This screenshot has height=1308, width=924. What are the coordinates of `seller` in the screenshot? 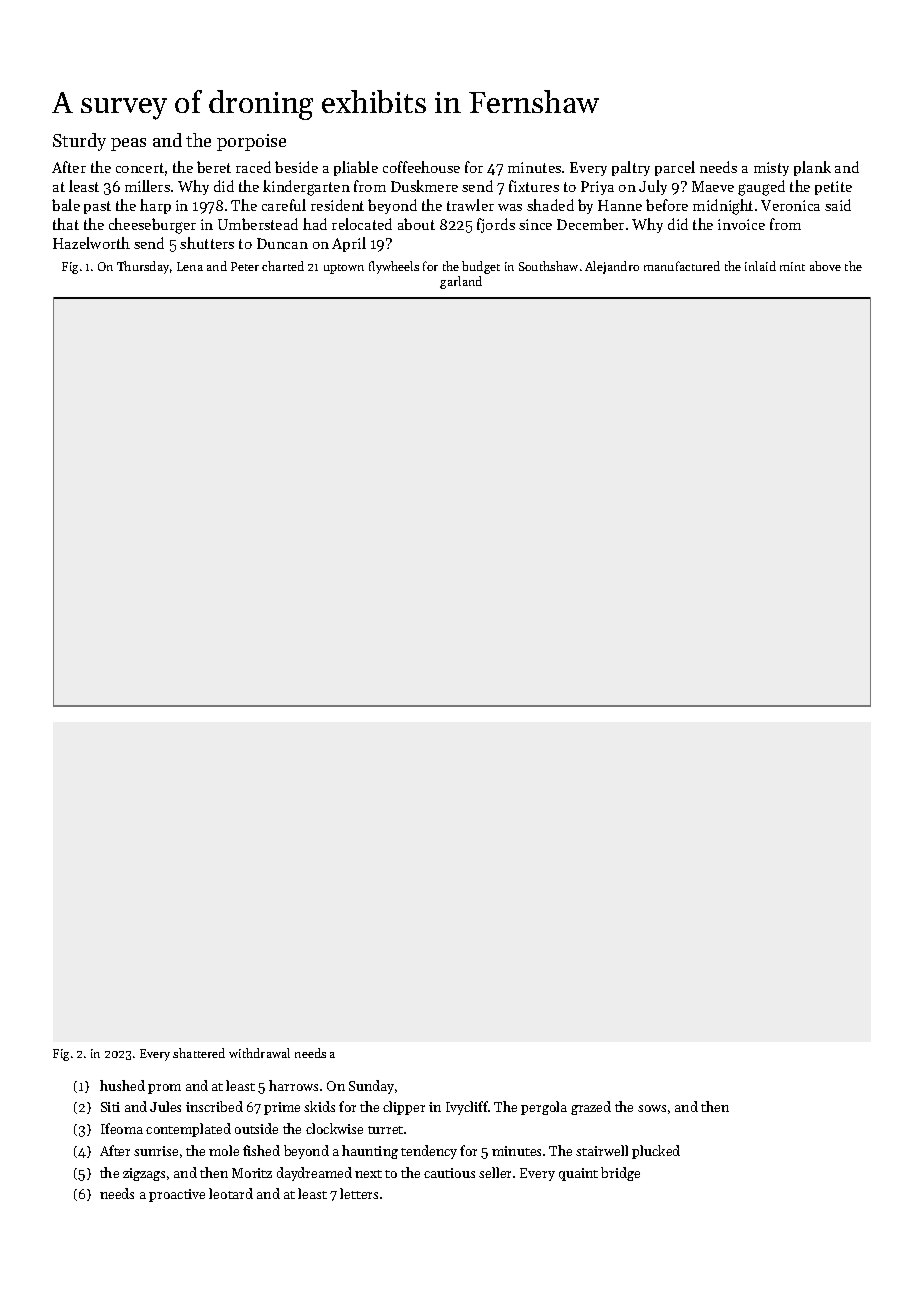 It's located at (495, 1172).
